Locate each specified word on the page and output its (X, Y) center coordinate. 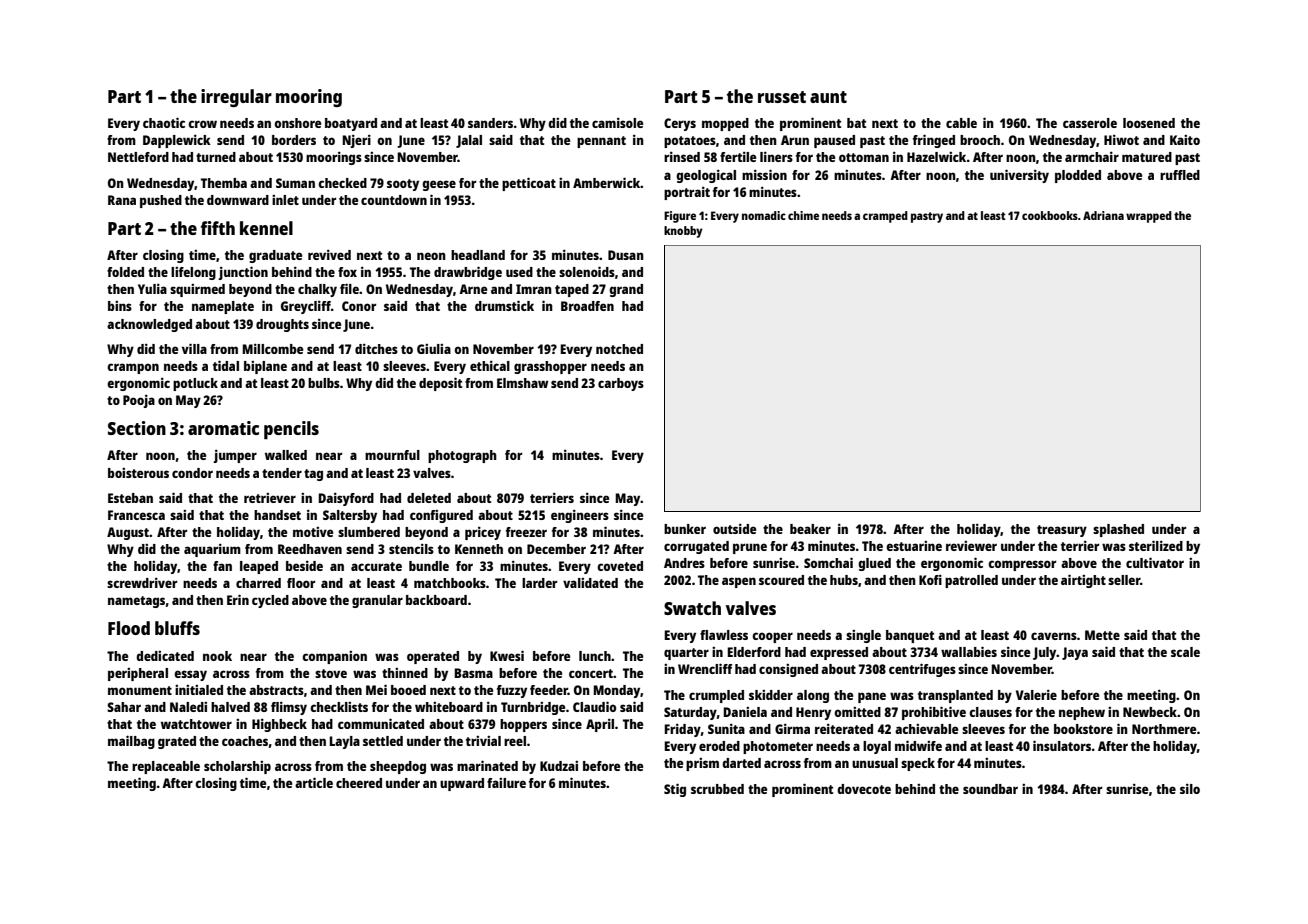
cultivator (1155, 562)
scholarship (237, 767)
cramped (885, 217)
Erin (238, 599)
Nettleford (138, 157)
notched (619, 349)
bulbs (324, 383)
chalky (317, 290)
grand (626, 290)
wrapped (1149, 217)
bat (856, 123)
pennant (601, 142)
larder (539, 583)
